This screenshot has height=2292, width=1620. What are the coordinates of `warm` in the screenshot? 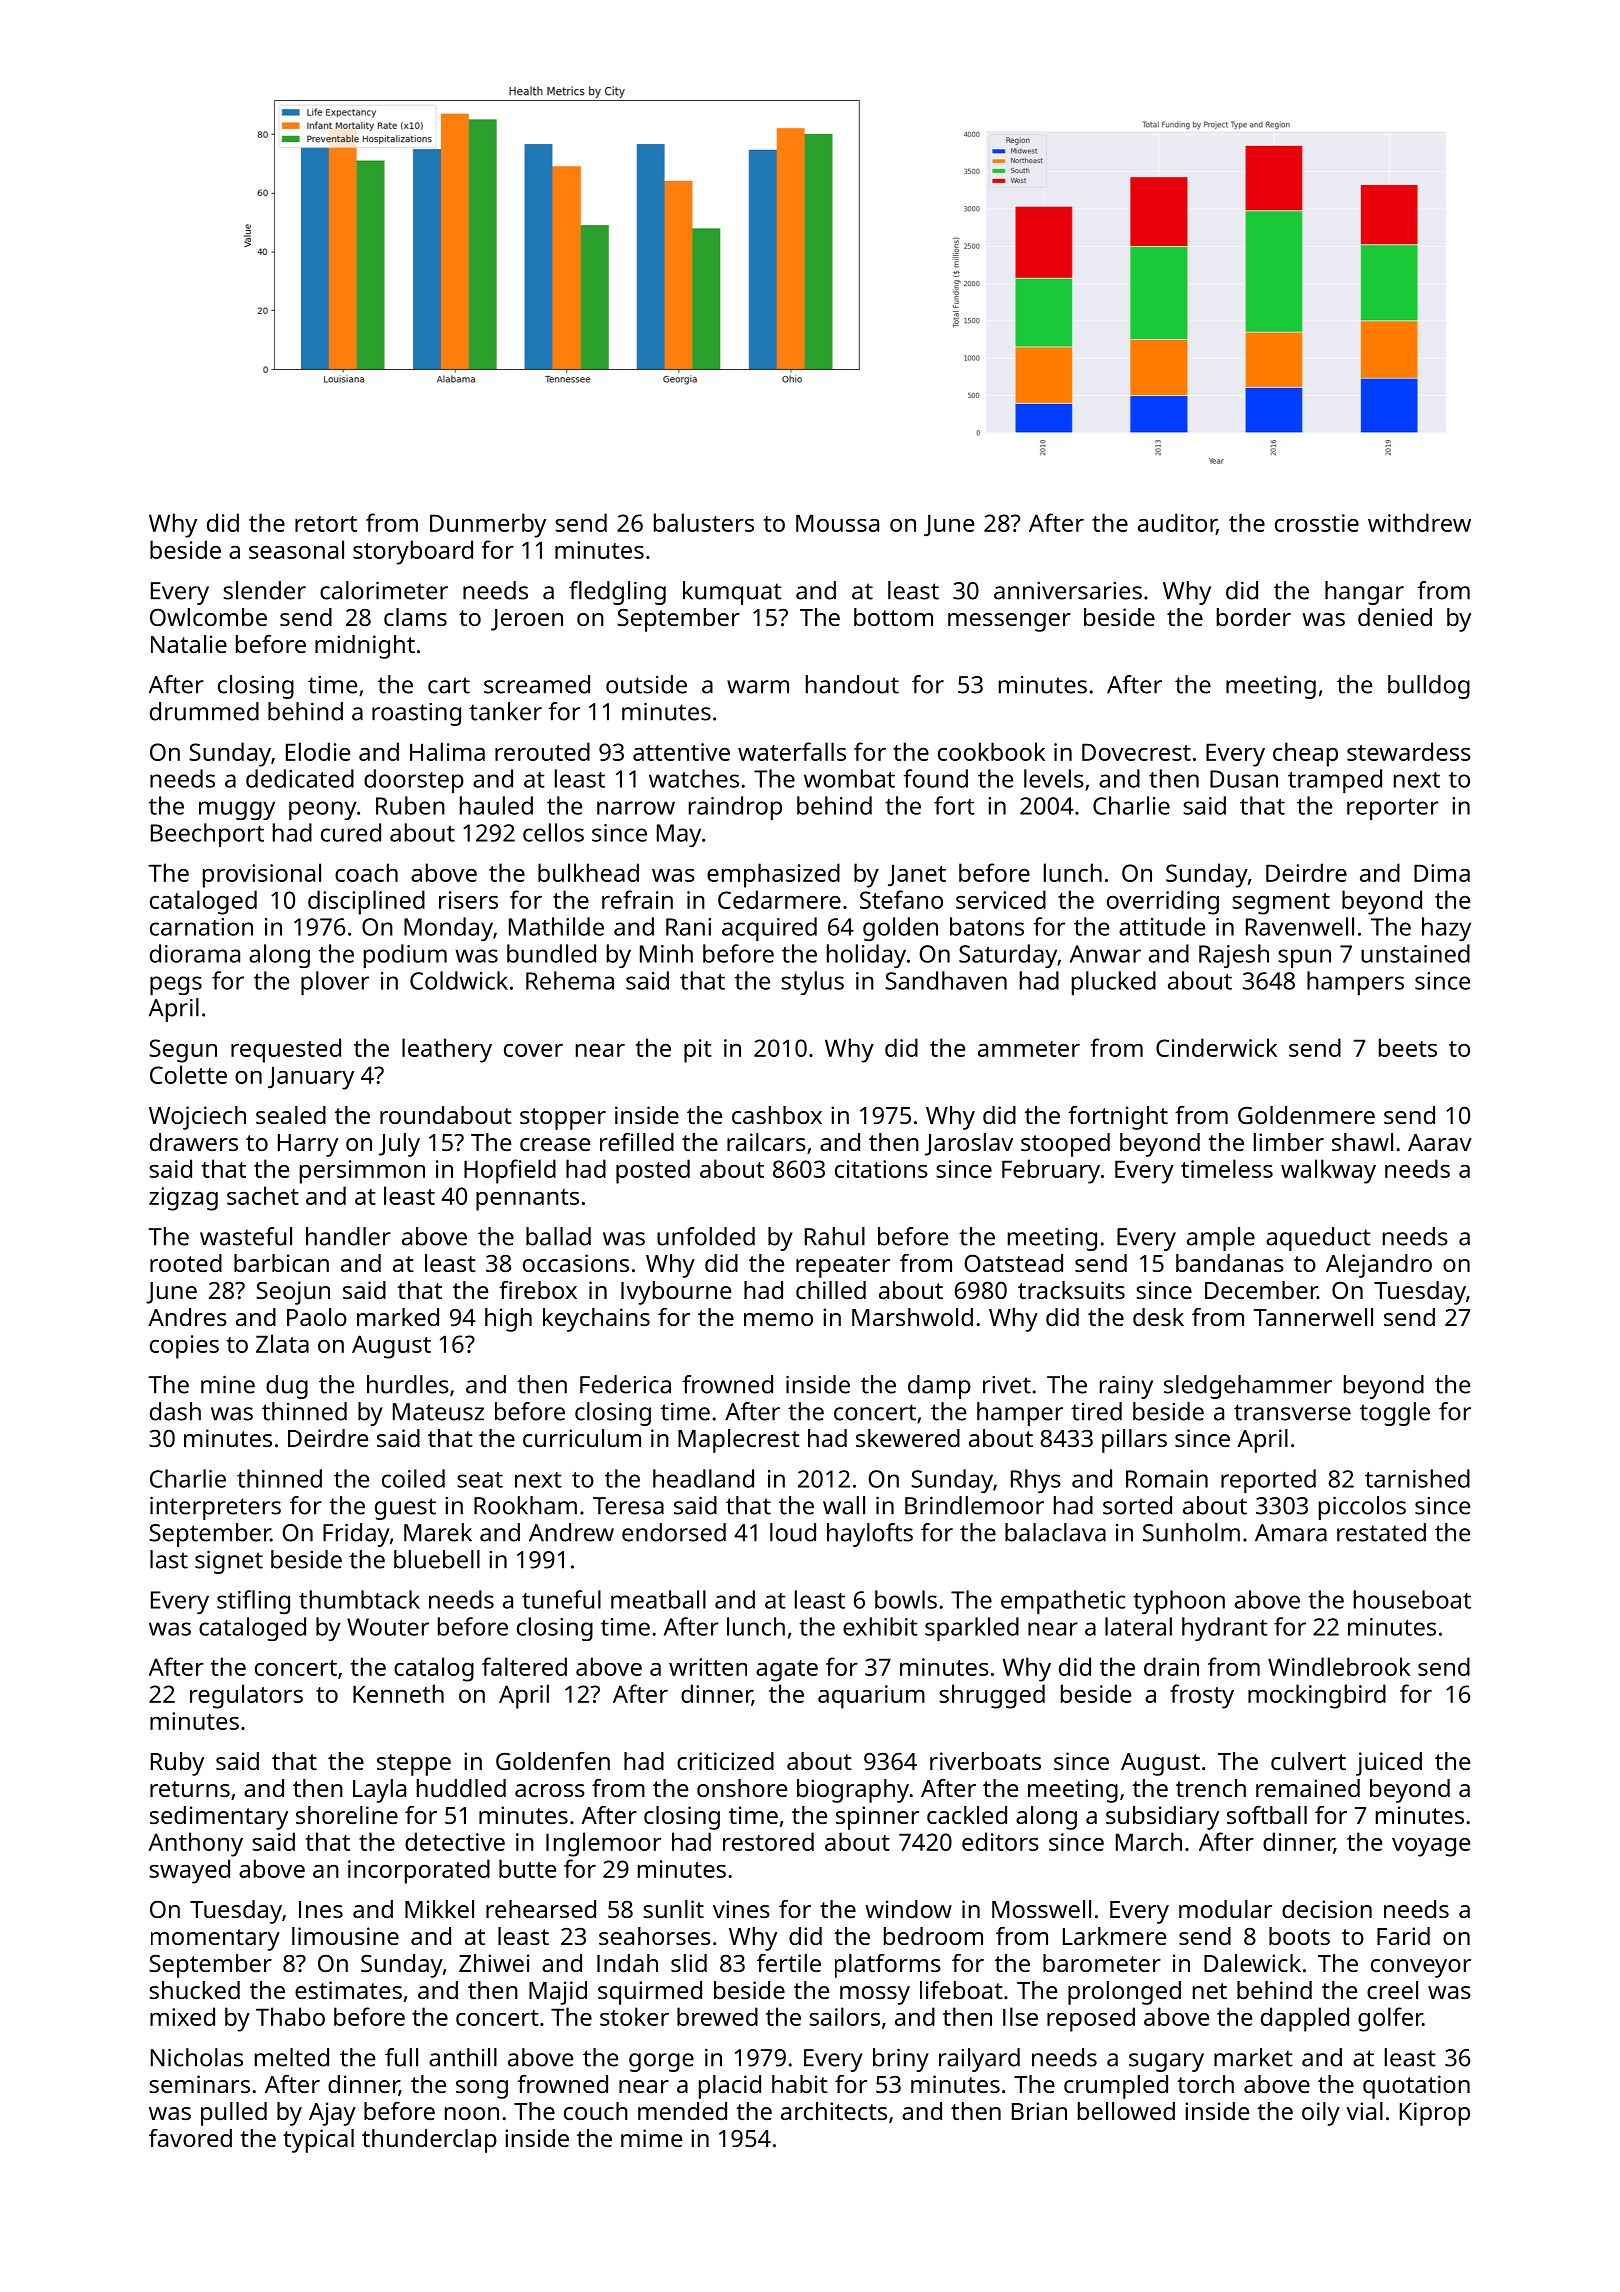 It's located at (758, 687).
